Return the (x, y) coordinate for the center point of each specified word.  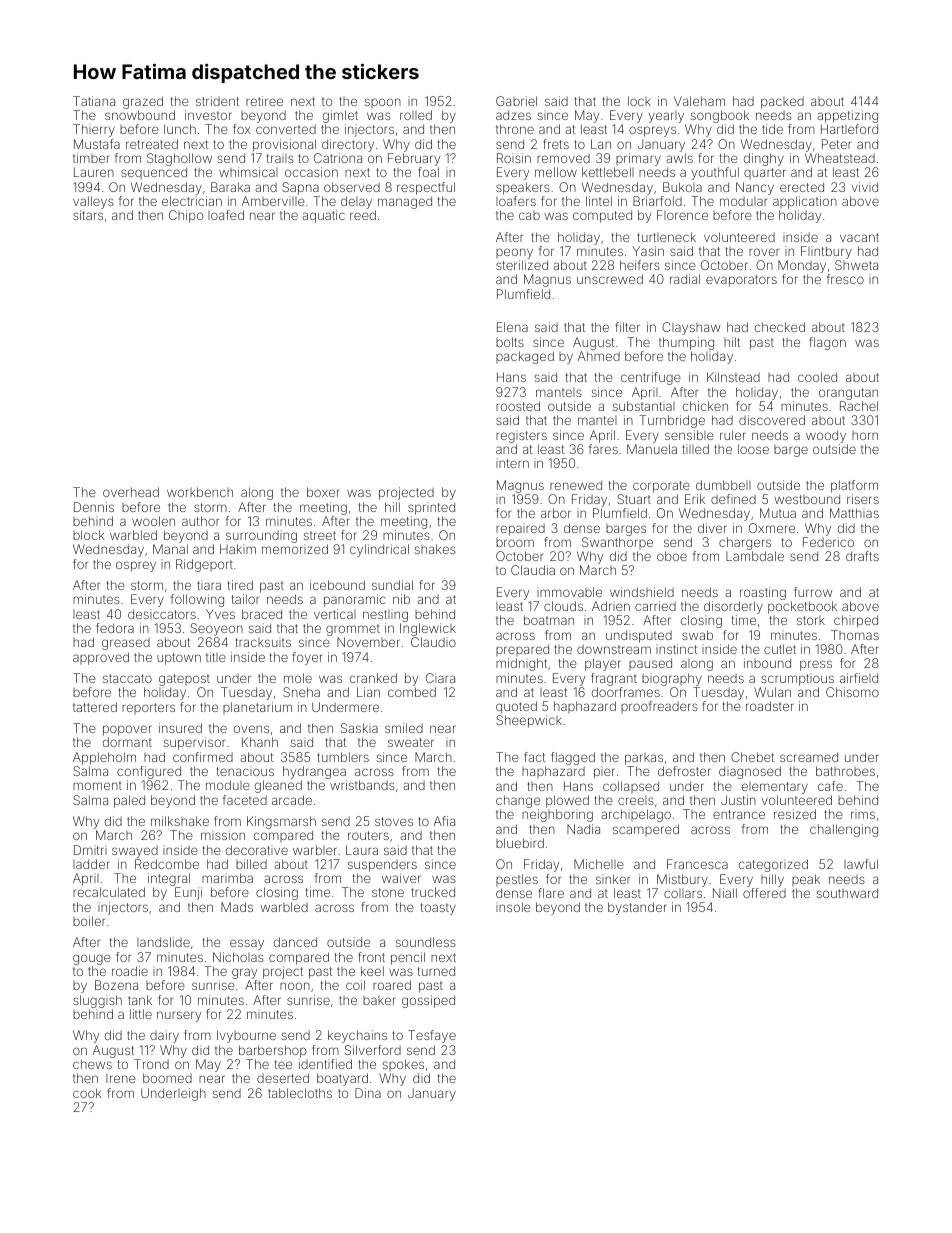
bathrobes (845, 771)
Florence (682, 215)
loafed (226, 215)
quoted (516, 707)
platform (854, 486)
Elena (512, 327)
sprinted (431, 508)
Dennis (94, 507)
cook (87, 1093)
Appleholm (104, 758)
